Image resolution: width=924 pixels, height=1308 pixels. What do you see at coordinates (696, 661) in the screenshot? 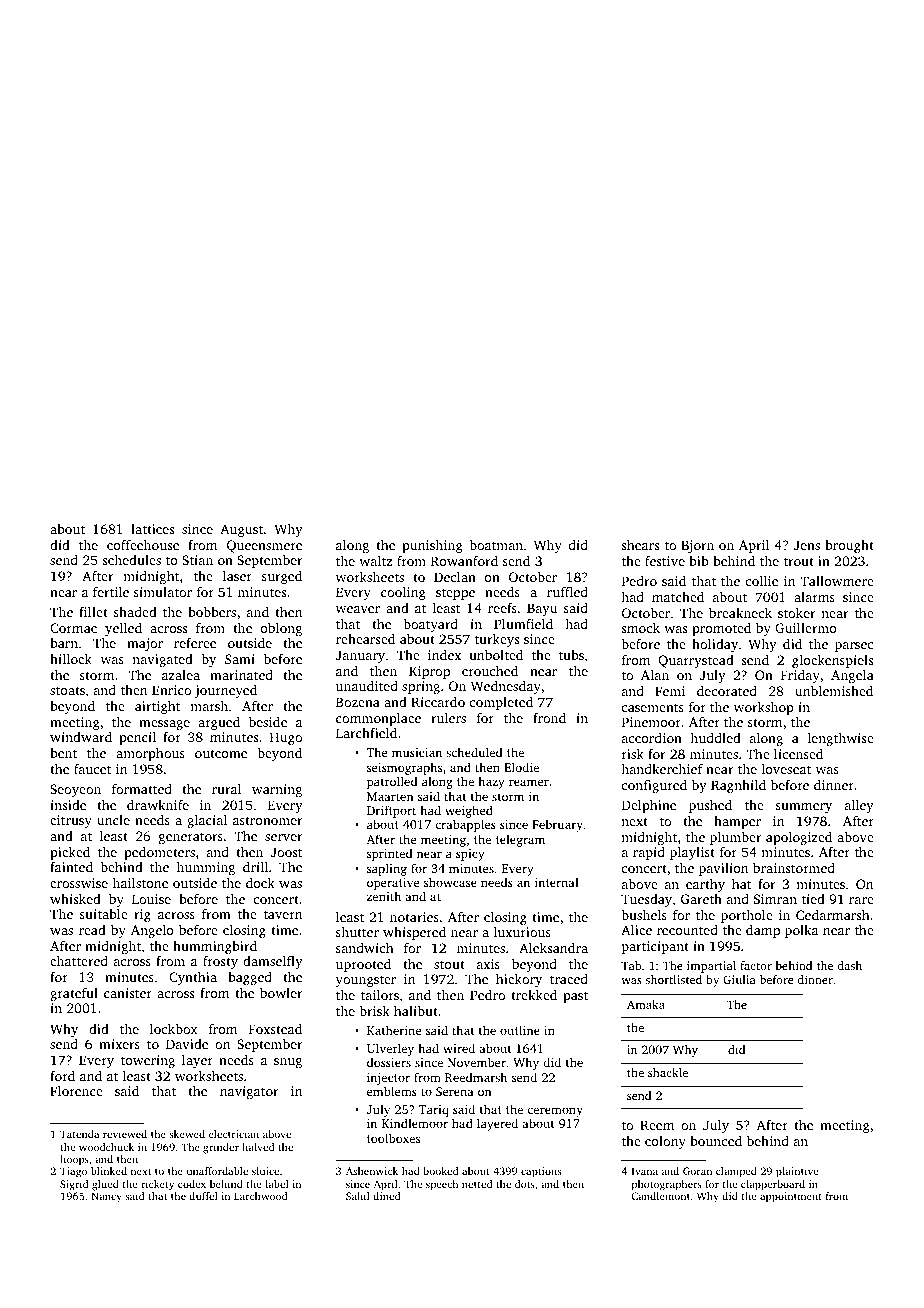
I see `Quarrystead` at bounding box center [696, 661].
